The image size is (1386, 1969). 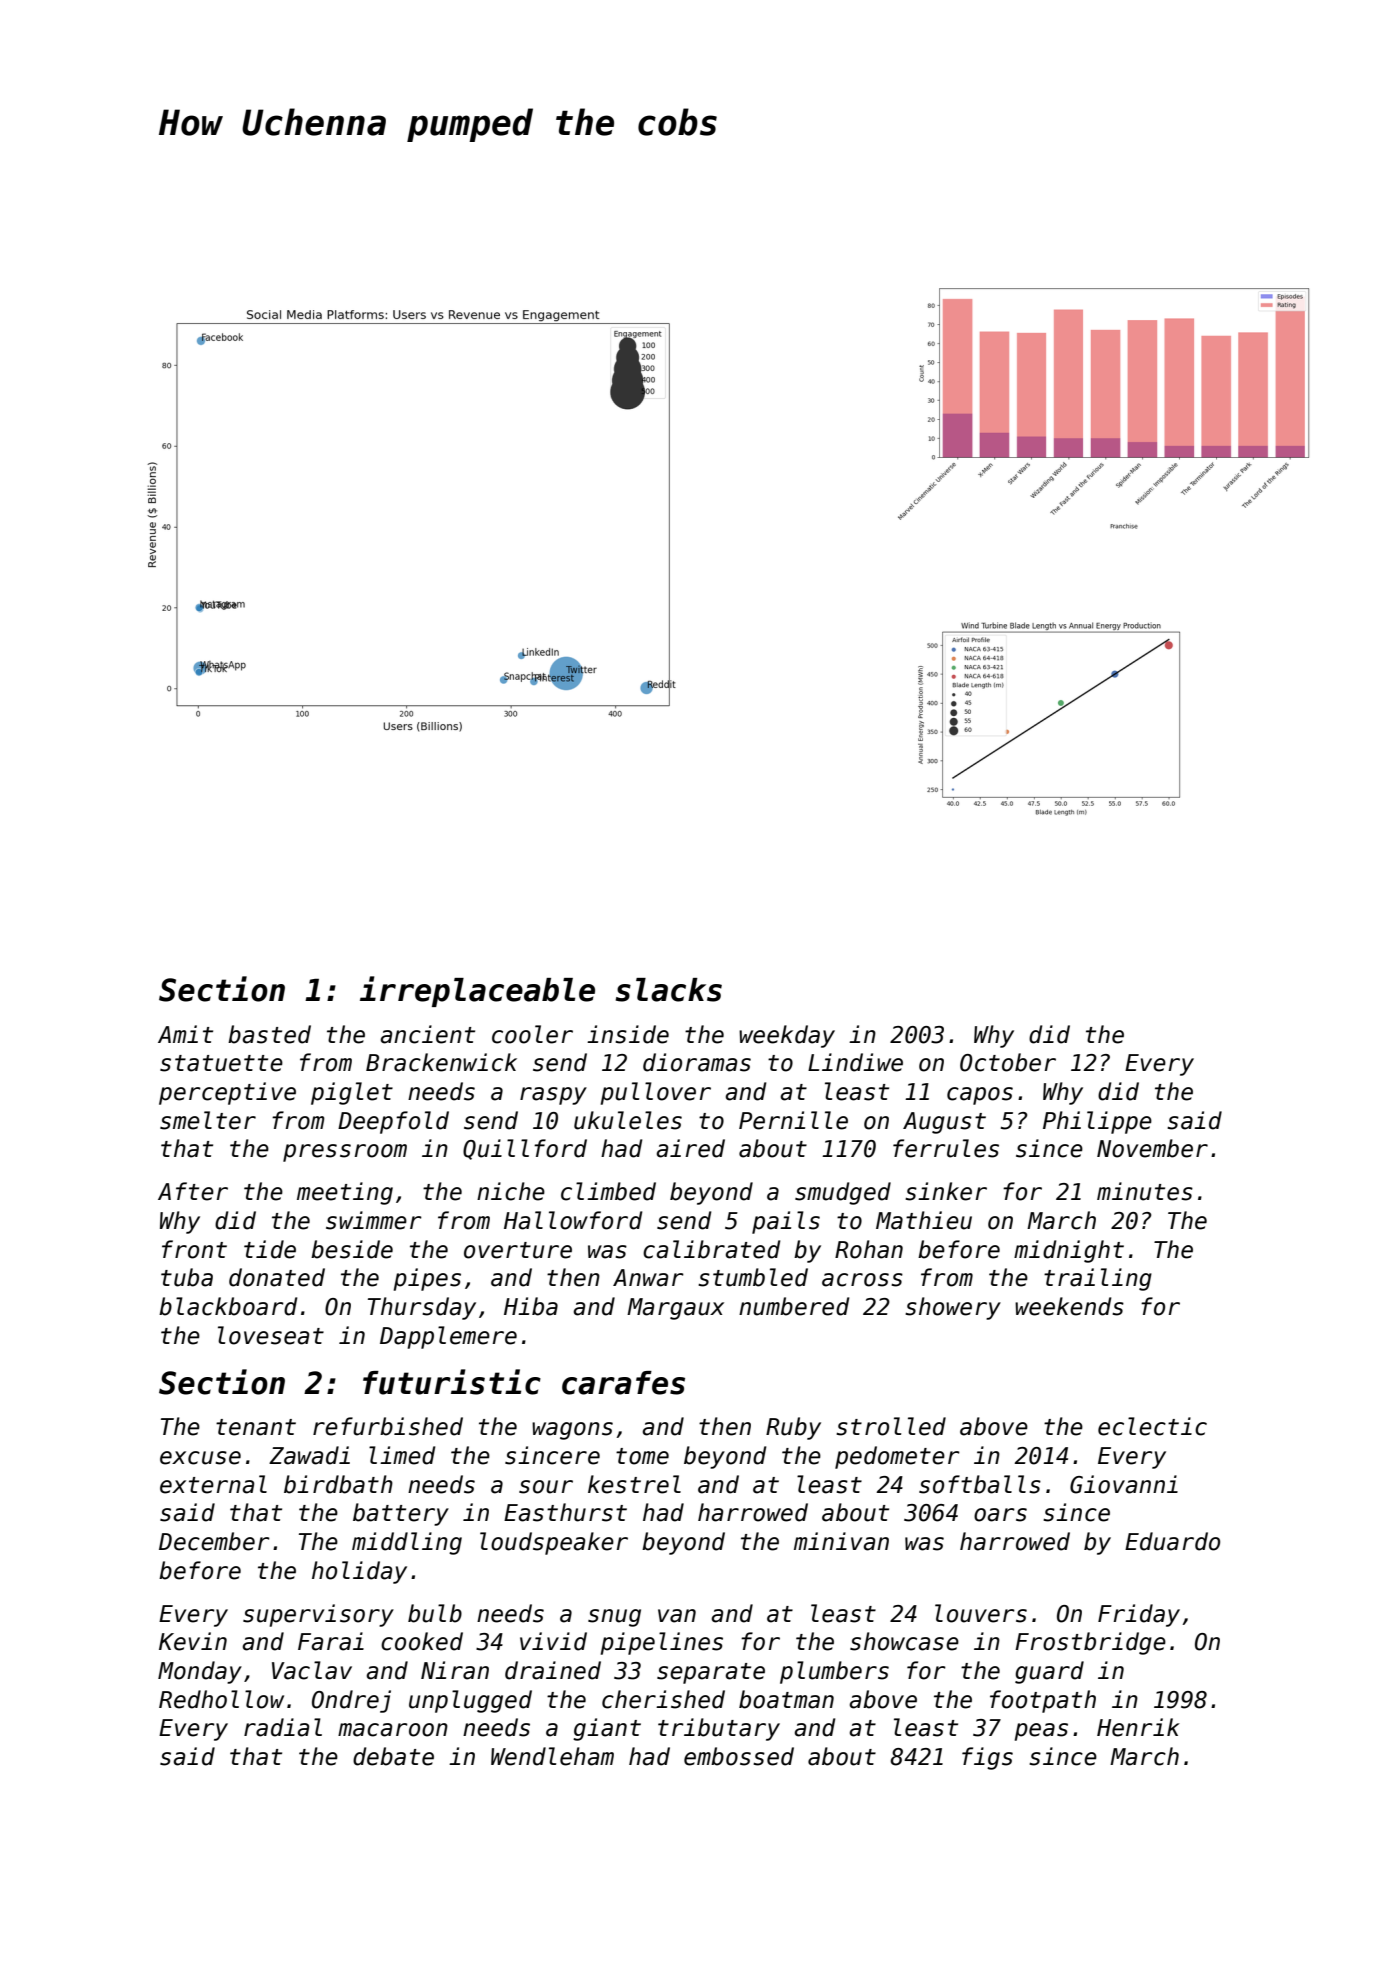 I want to click on cherished, so click(x=663, y=1699).
